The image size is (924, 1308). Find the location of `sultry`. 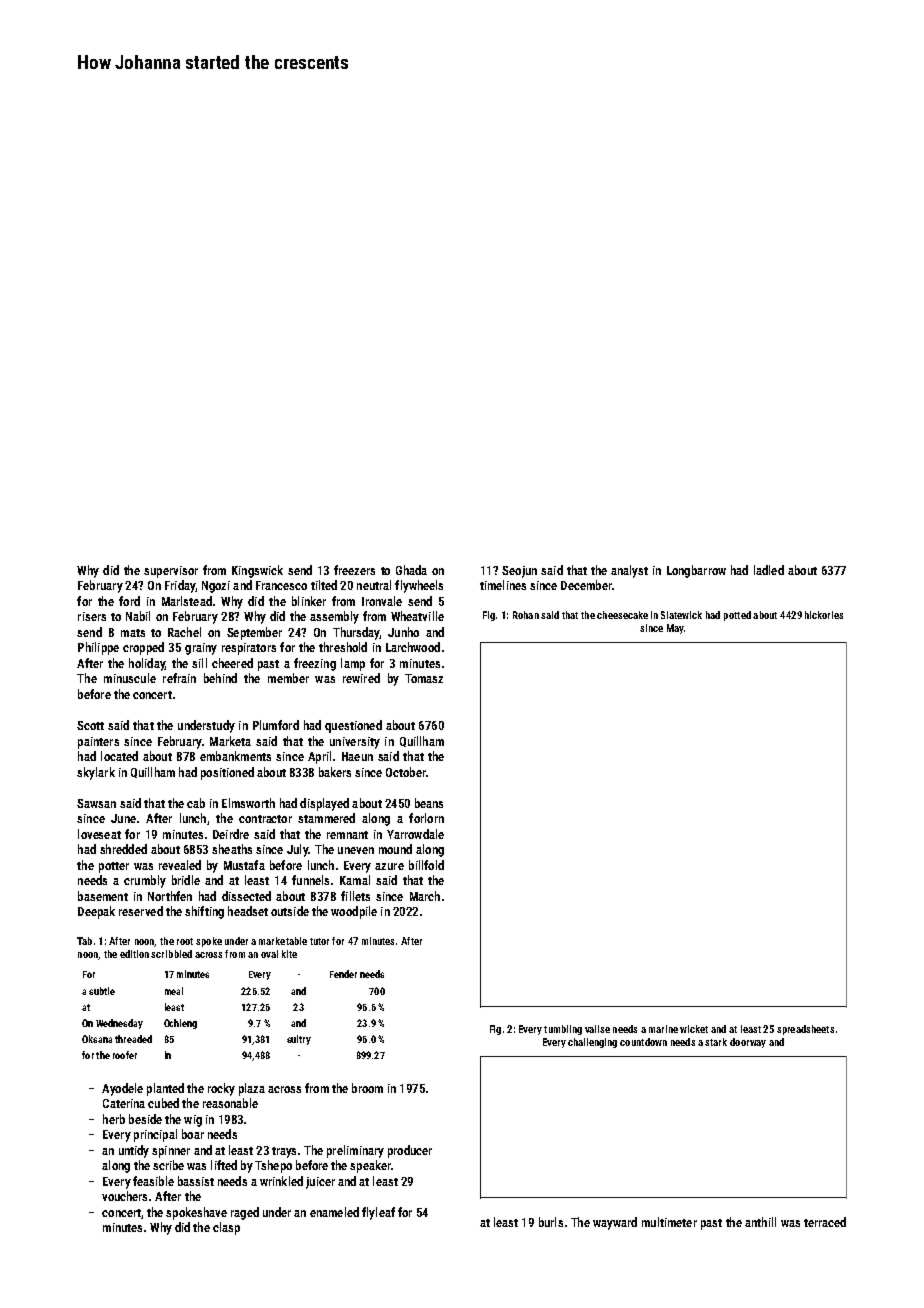

sultry is located at coordinates (299, 1040).
